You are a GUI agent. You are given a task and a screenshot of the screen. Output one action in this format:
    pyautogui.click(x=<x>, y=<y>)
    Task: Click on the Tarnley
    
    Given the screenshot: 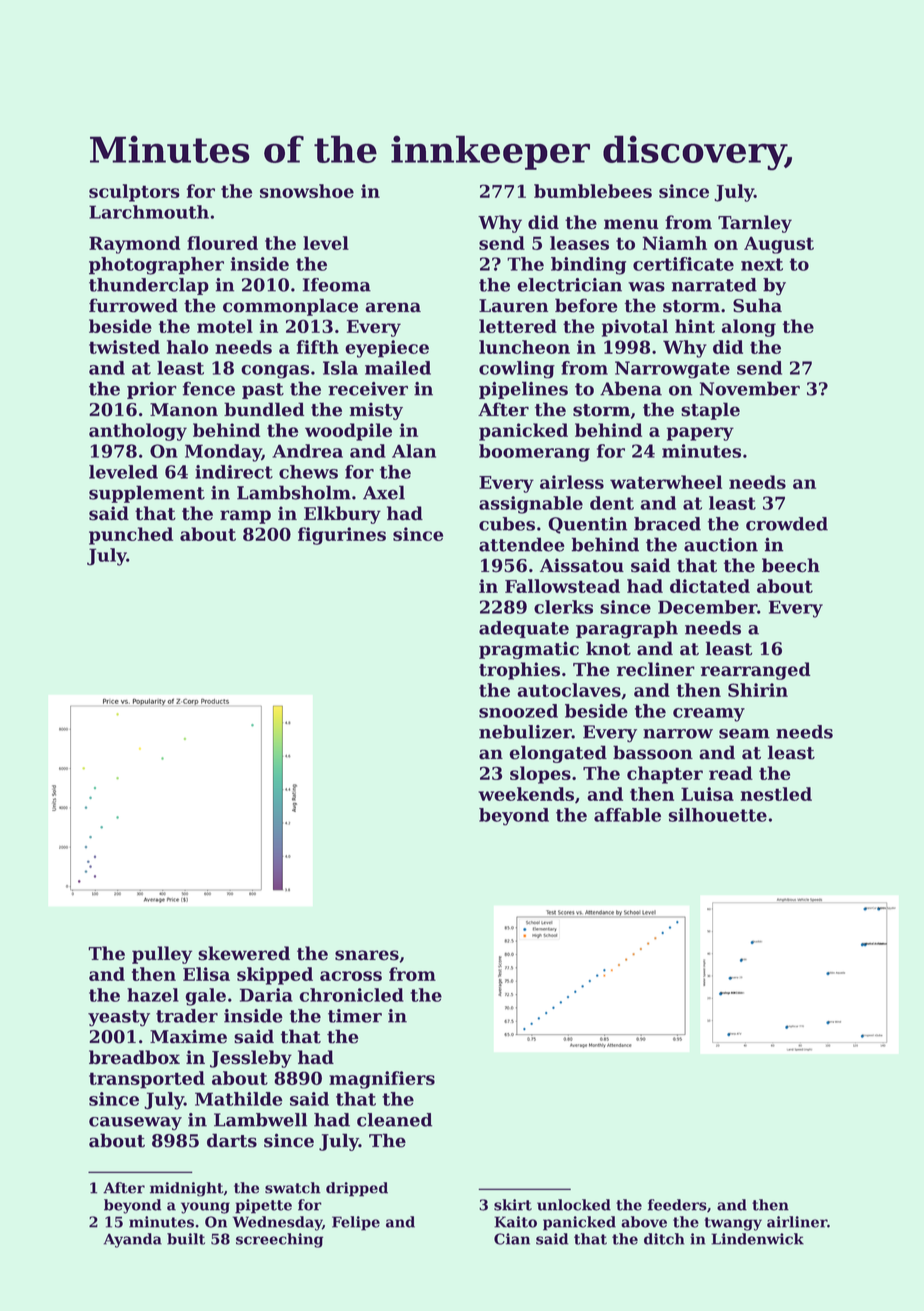 What is the action you would take?
    pyautogui.click(x=755, y=224)
